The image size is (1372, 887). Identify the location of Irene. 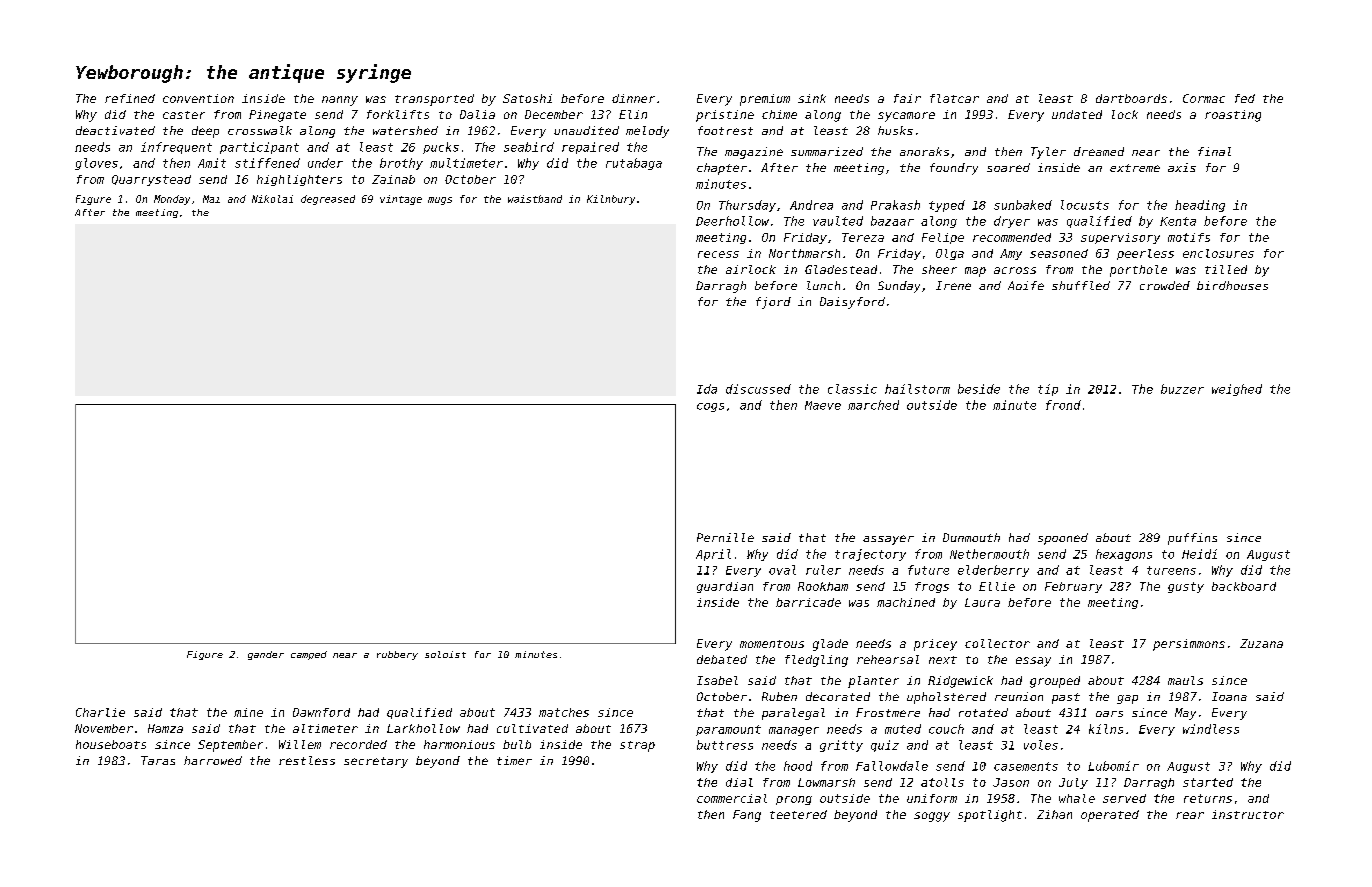
(953, 285).
